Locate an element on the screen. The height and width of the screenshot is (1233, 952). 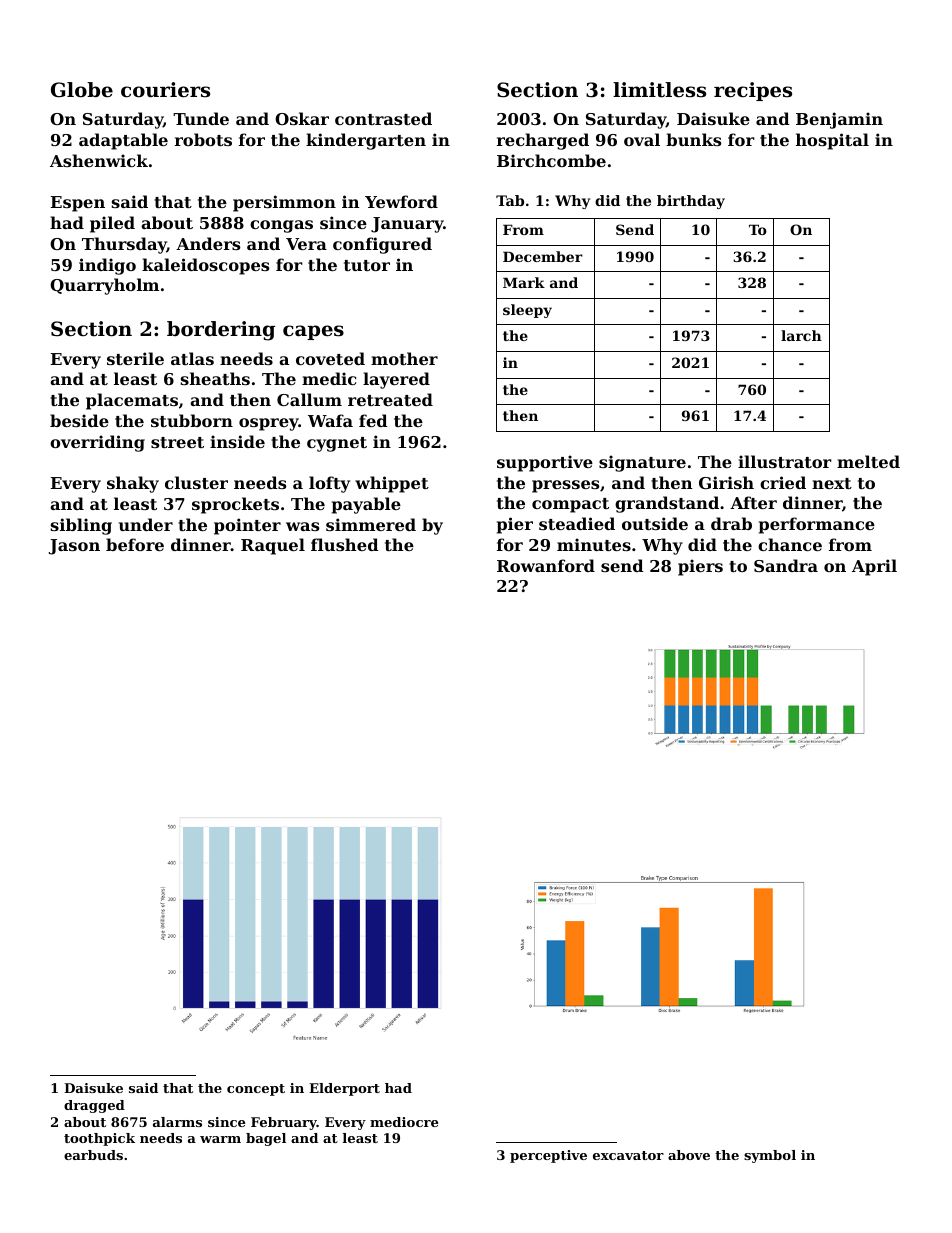
above is located at coordinates (689, 1155).
